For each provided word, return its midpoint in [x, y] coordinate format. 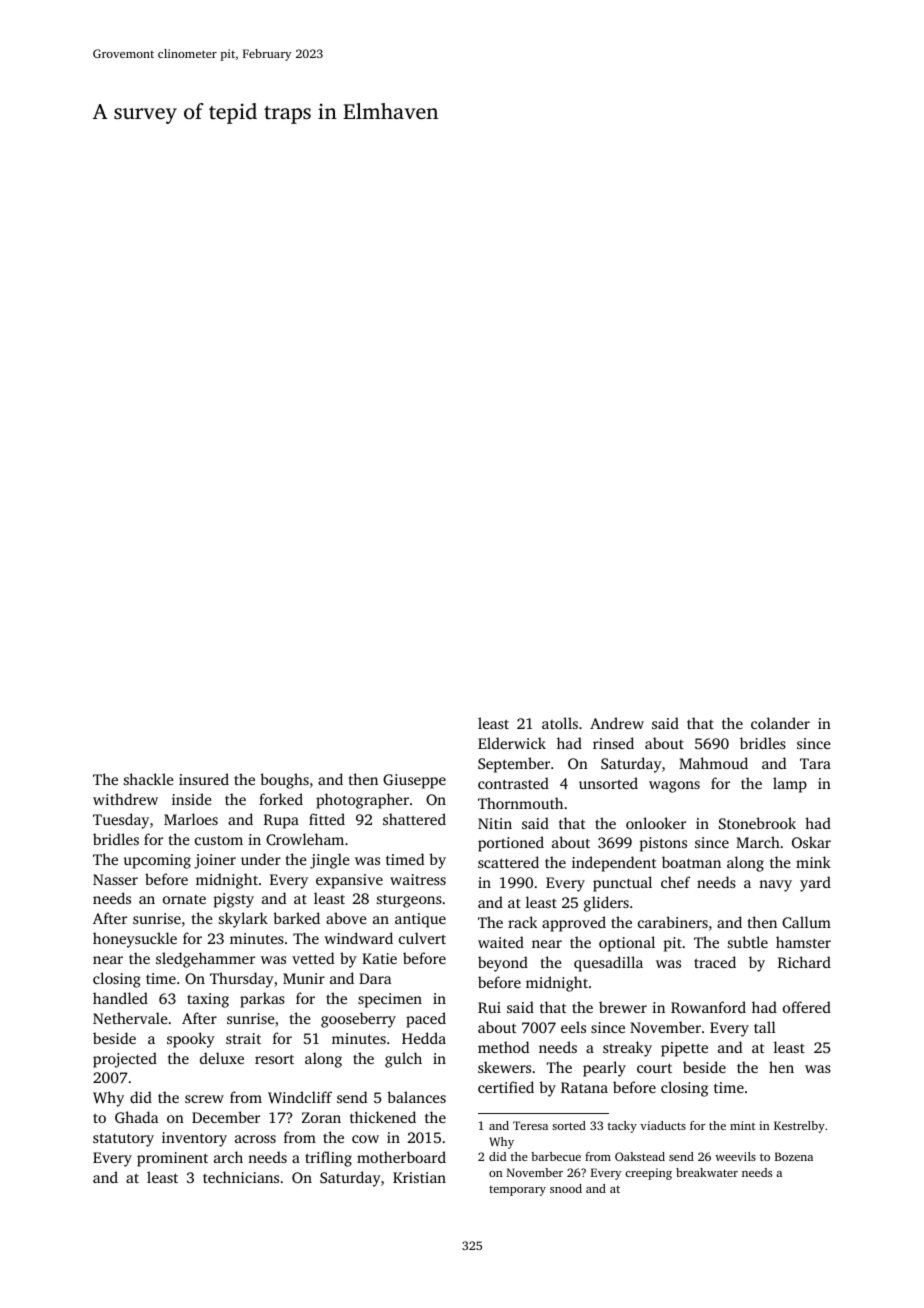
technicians [241, 1177]
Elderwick [512, 743]
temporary [517, 1191]
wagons [674, 787]
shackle [149, 779]
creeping [648, 1174]
